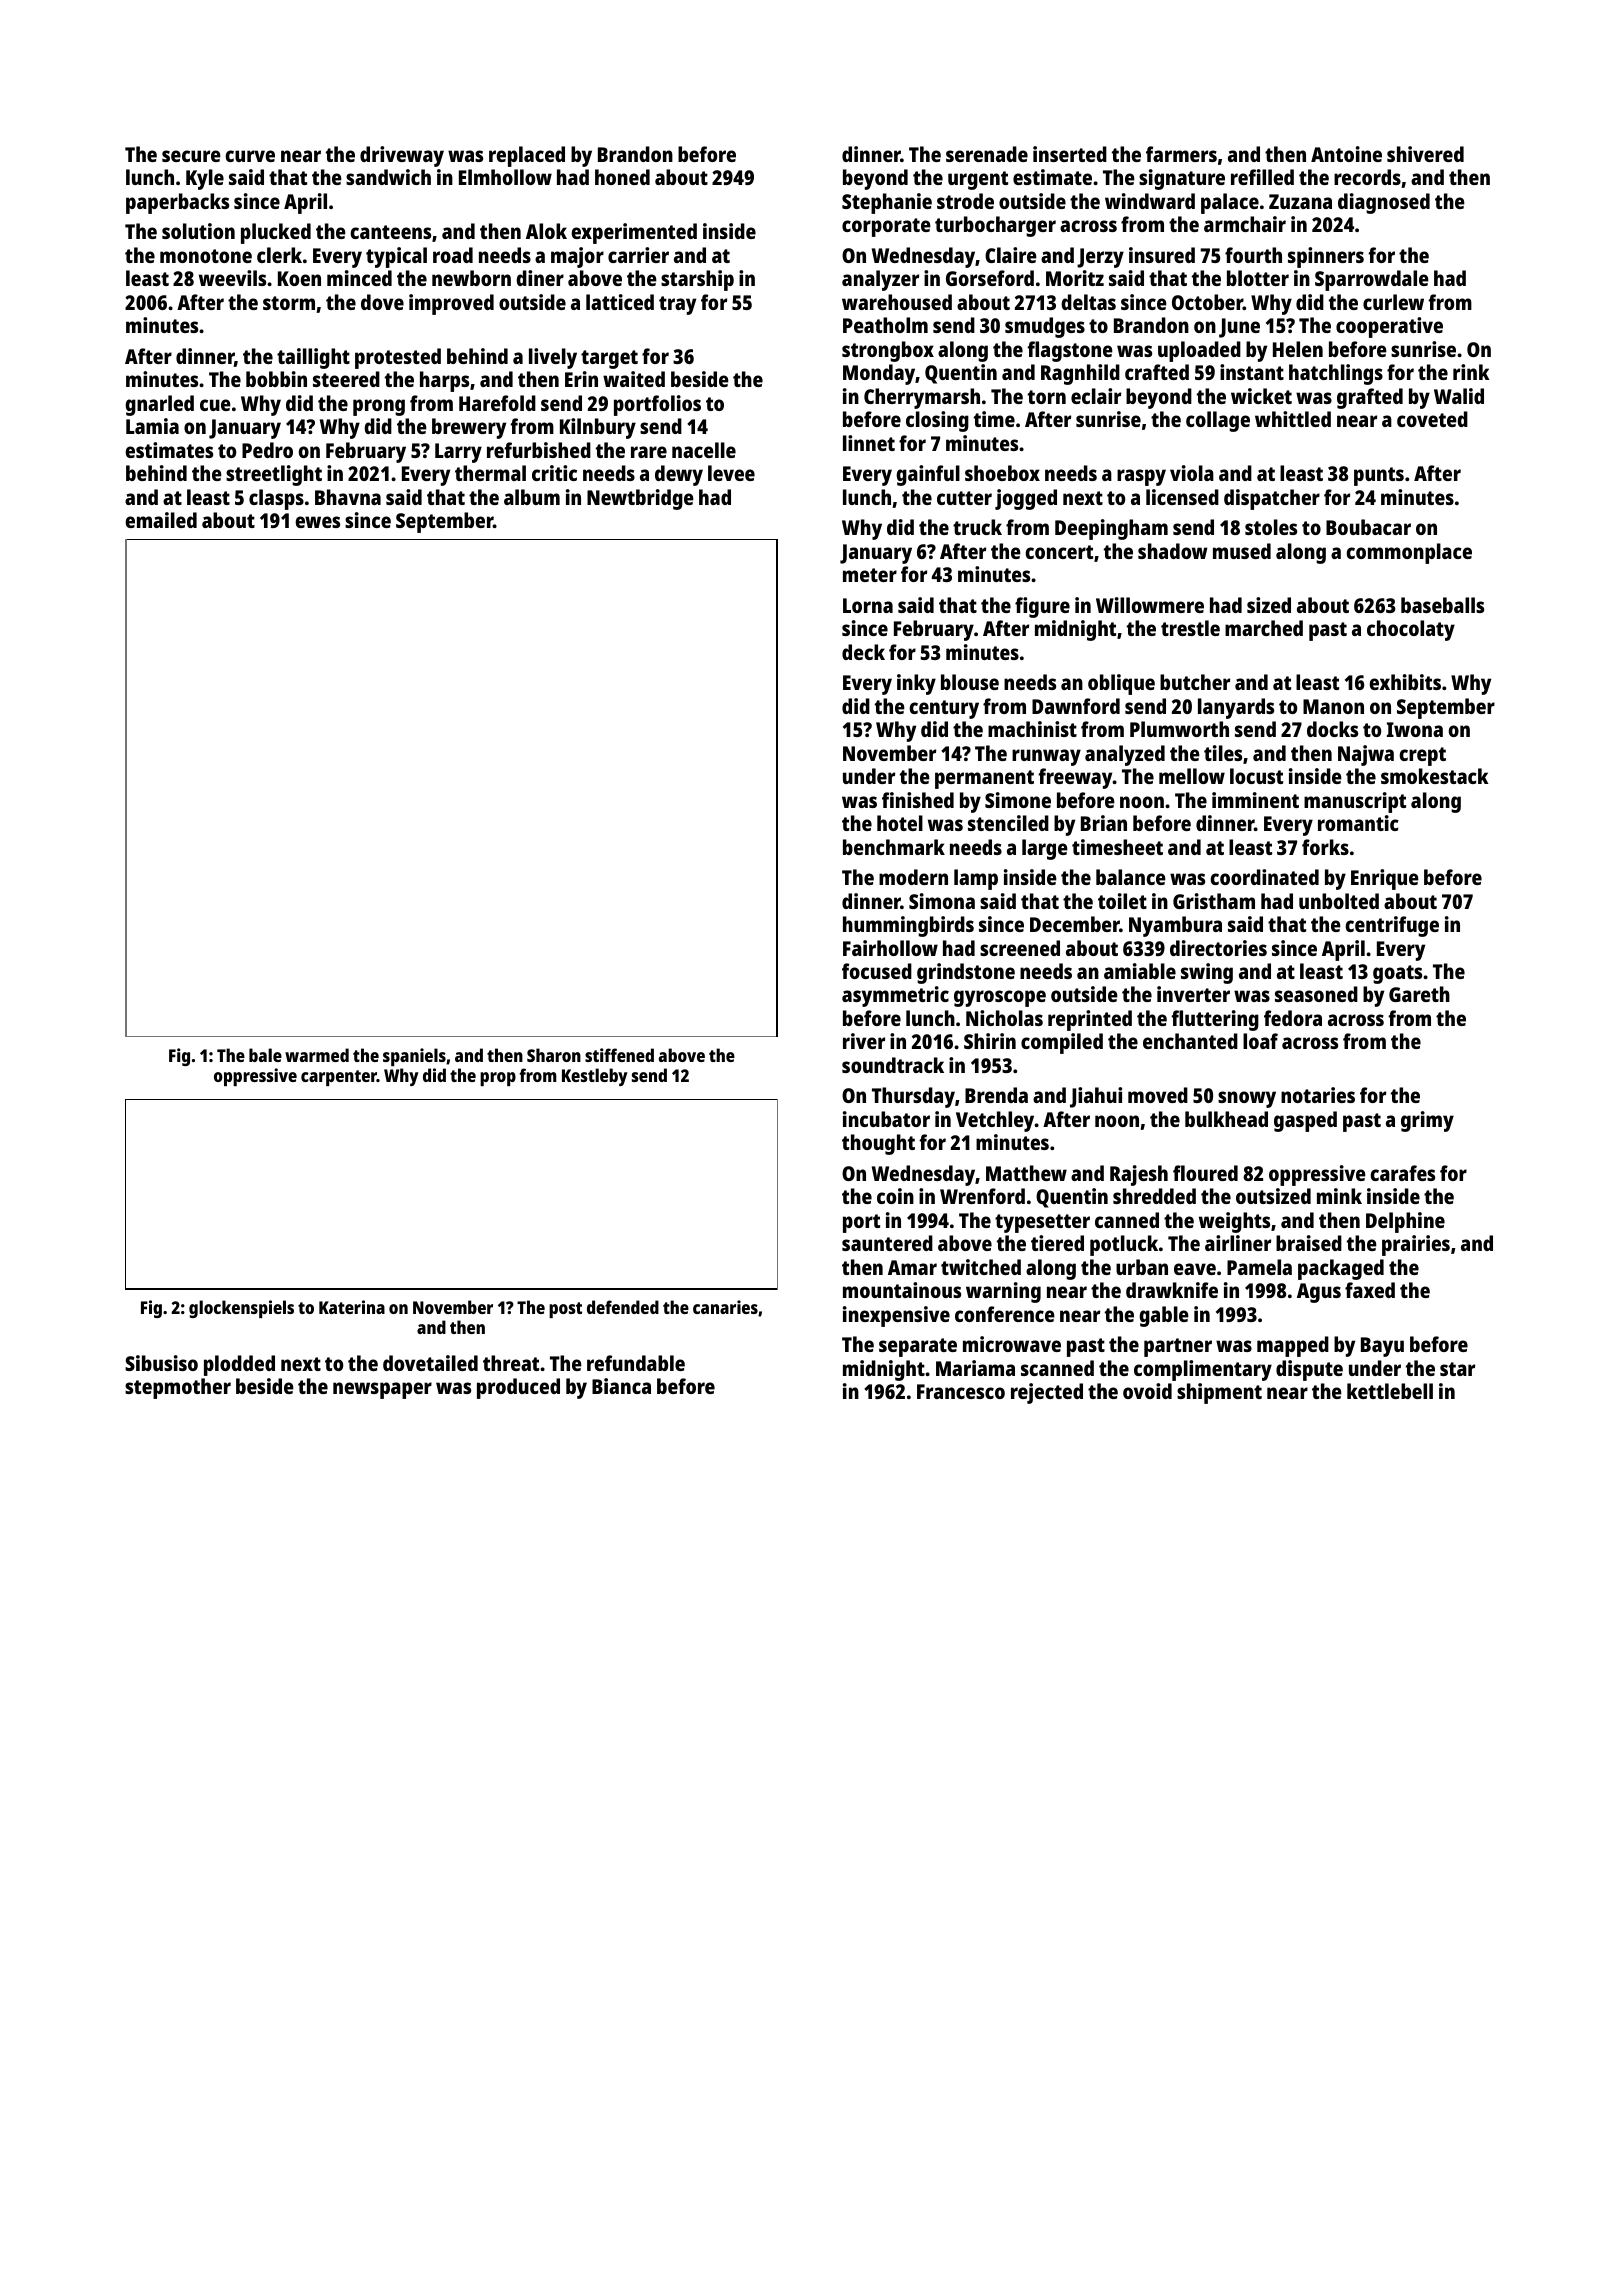 The image size is (1620, 2292). I want to click on solution, so click(198, 231).
